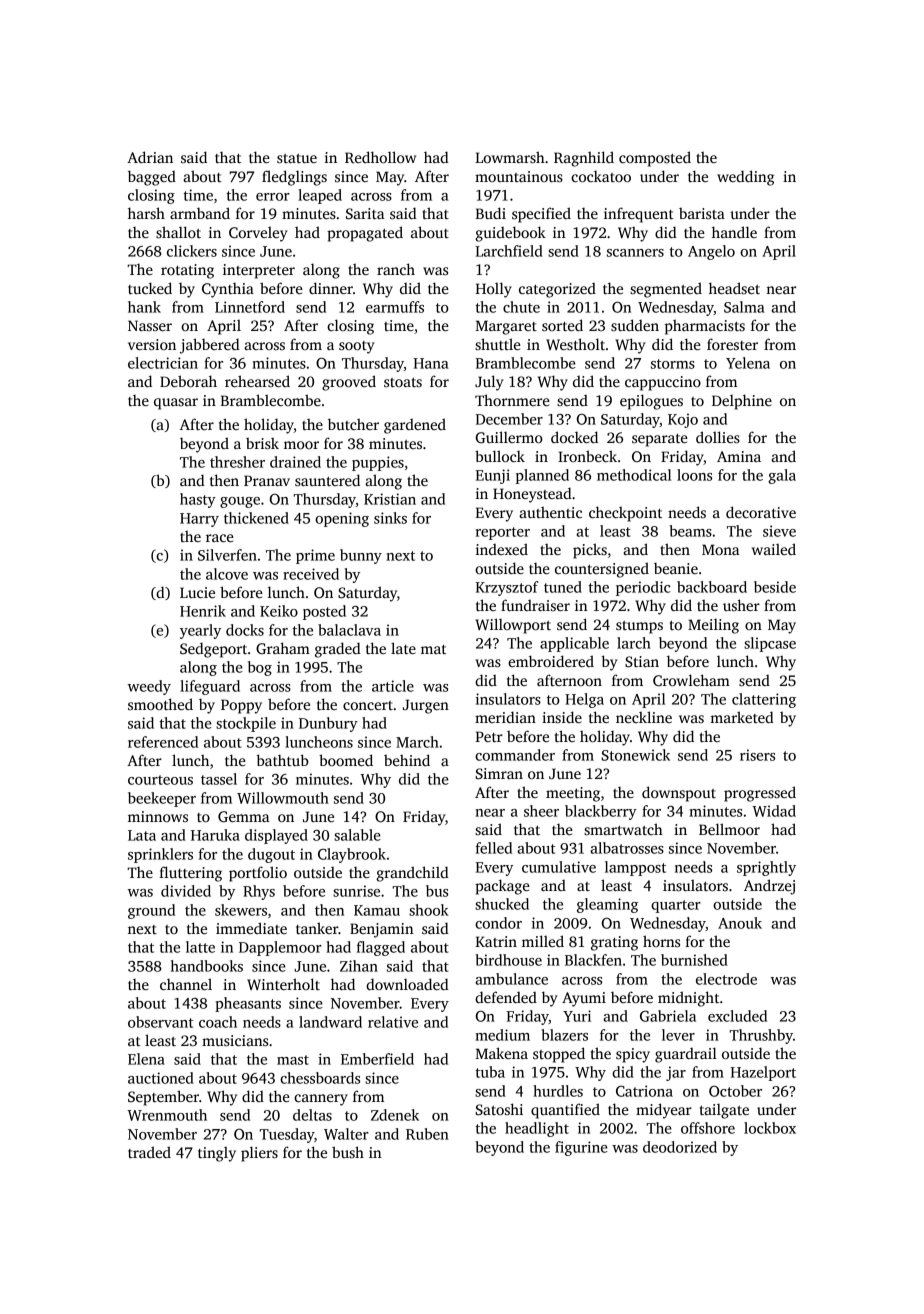 This document has height=1314, width=924. What do you see at coordinates (741, 605) in the document?
I see `usher` at bounding box center [741, 605].
